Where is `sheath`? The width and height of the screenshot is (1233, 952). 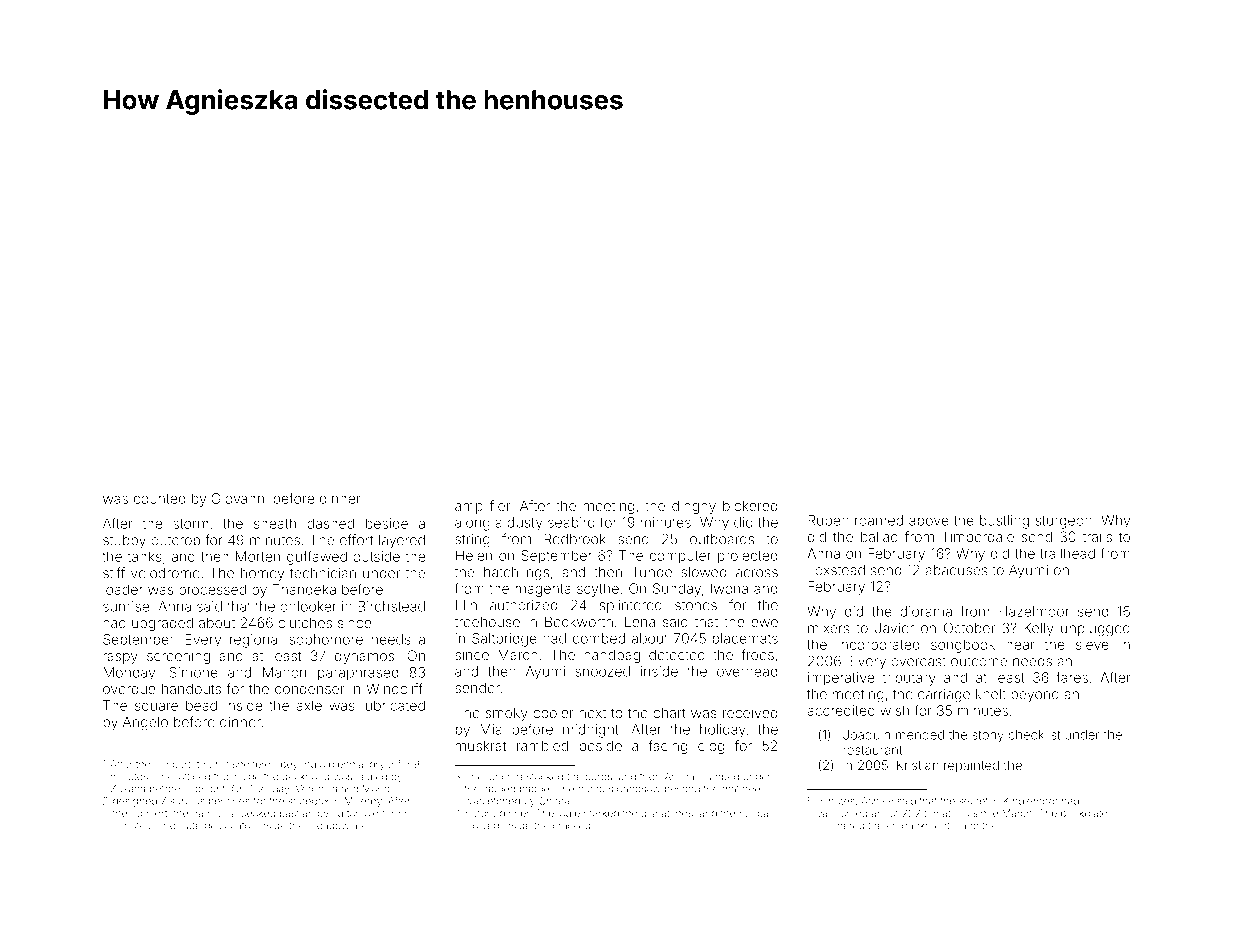 sheath is located at coordinates (275, 523).
